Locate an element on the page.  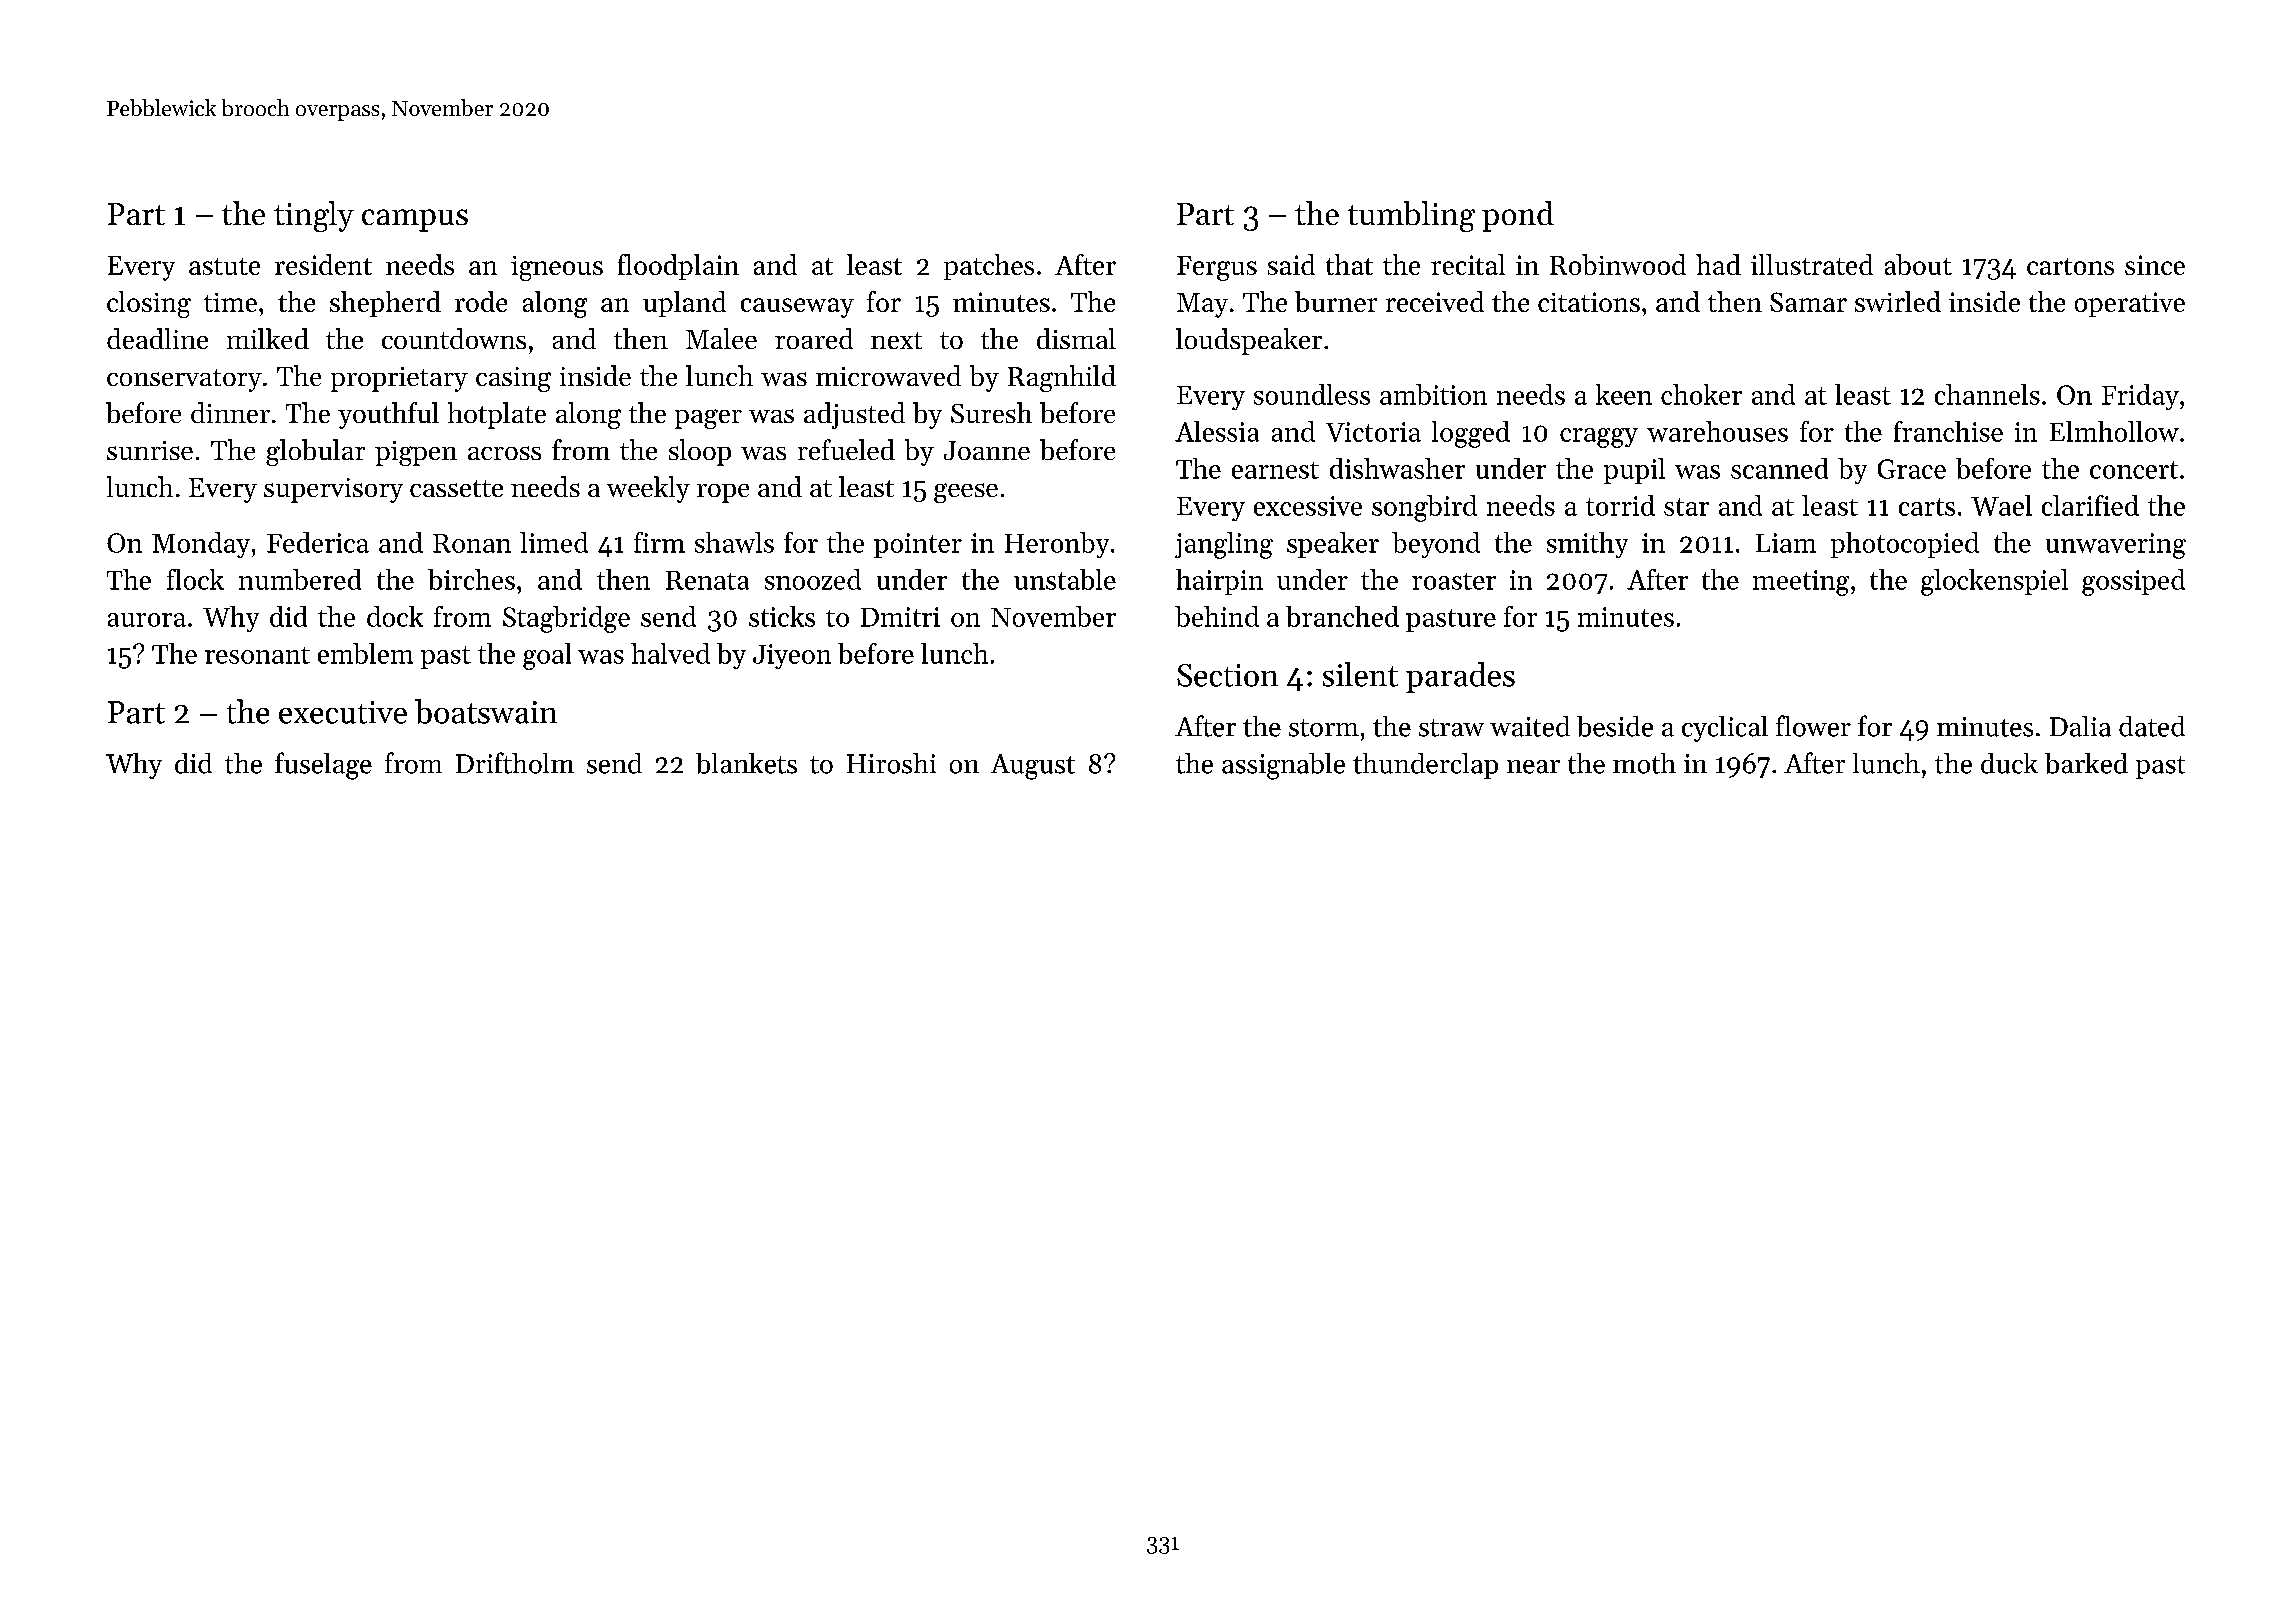
astute is located at coordinates (224, 266).
